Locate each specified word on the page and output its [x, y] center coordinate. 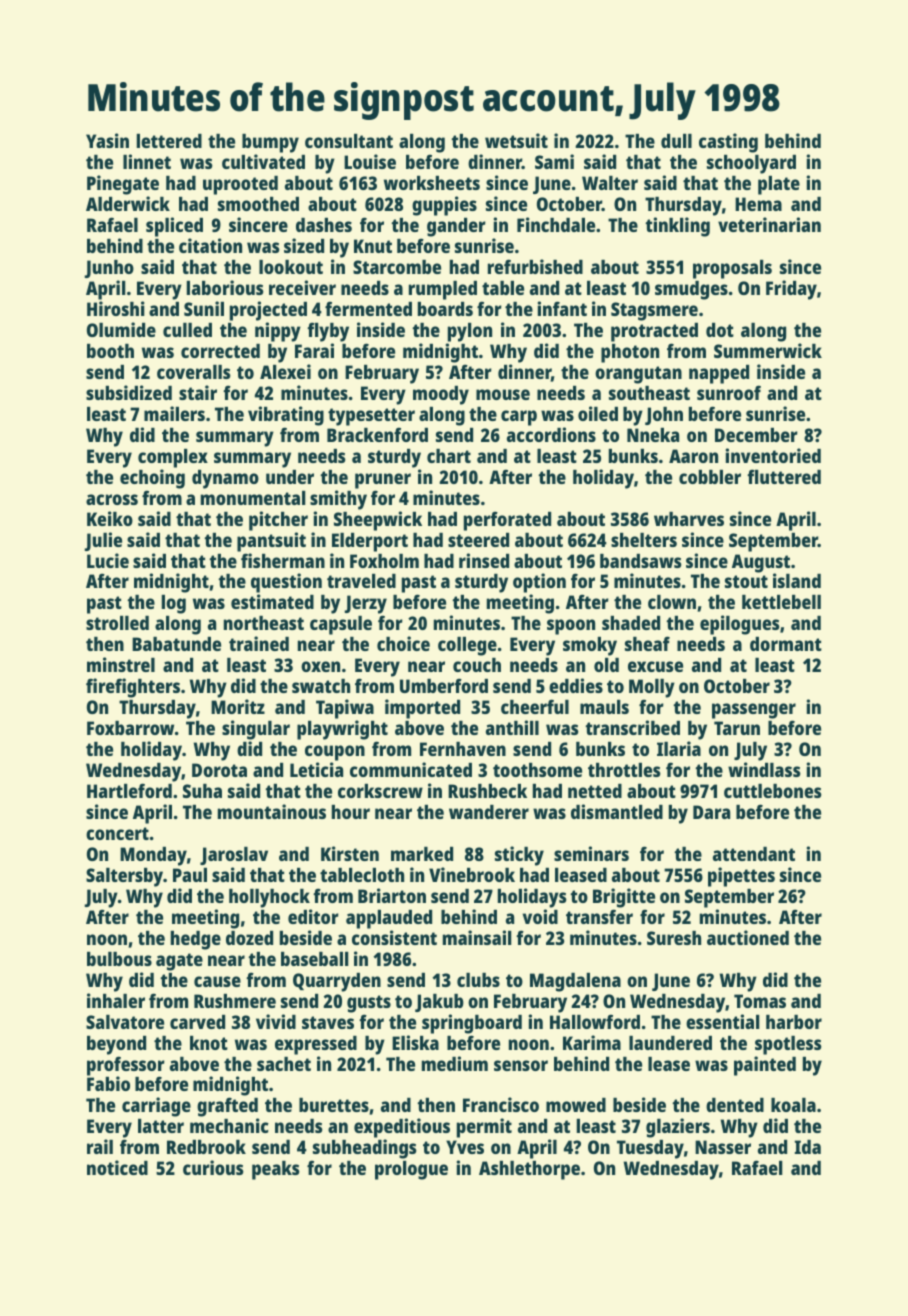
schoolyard [751, 164]
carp [519, 418]
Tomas [760, 1001]
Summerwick [768, 350]
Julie [103, 541]
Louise [370, 161]
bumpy [270, 143]
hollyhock [269, 898]
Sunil [204, 308]
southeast [649, 393]
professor [126, 1066]
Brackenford [377, 434]
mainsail [477, 937]
